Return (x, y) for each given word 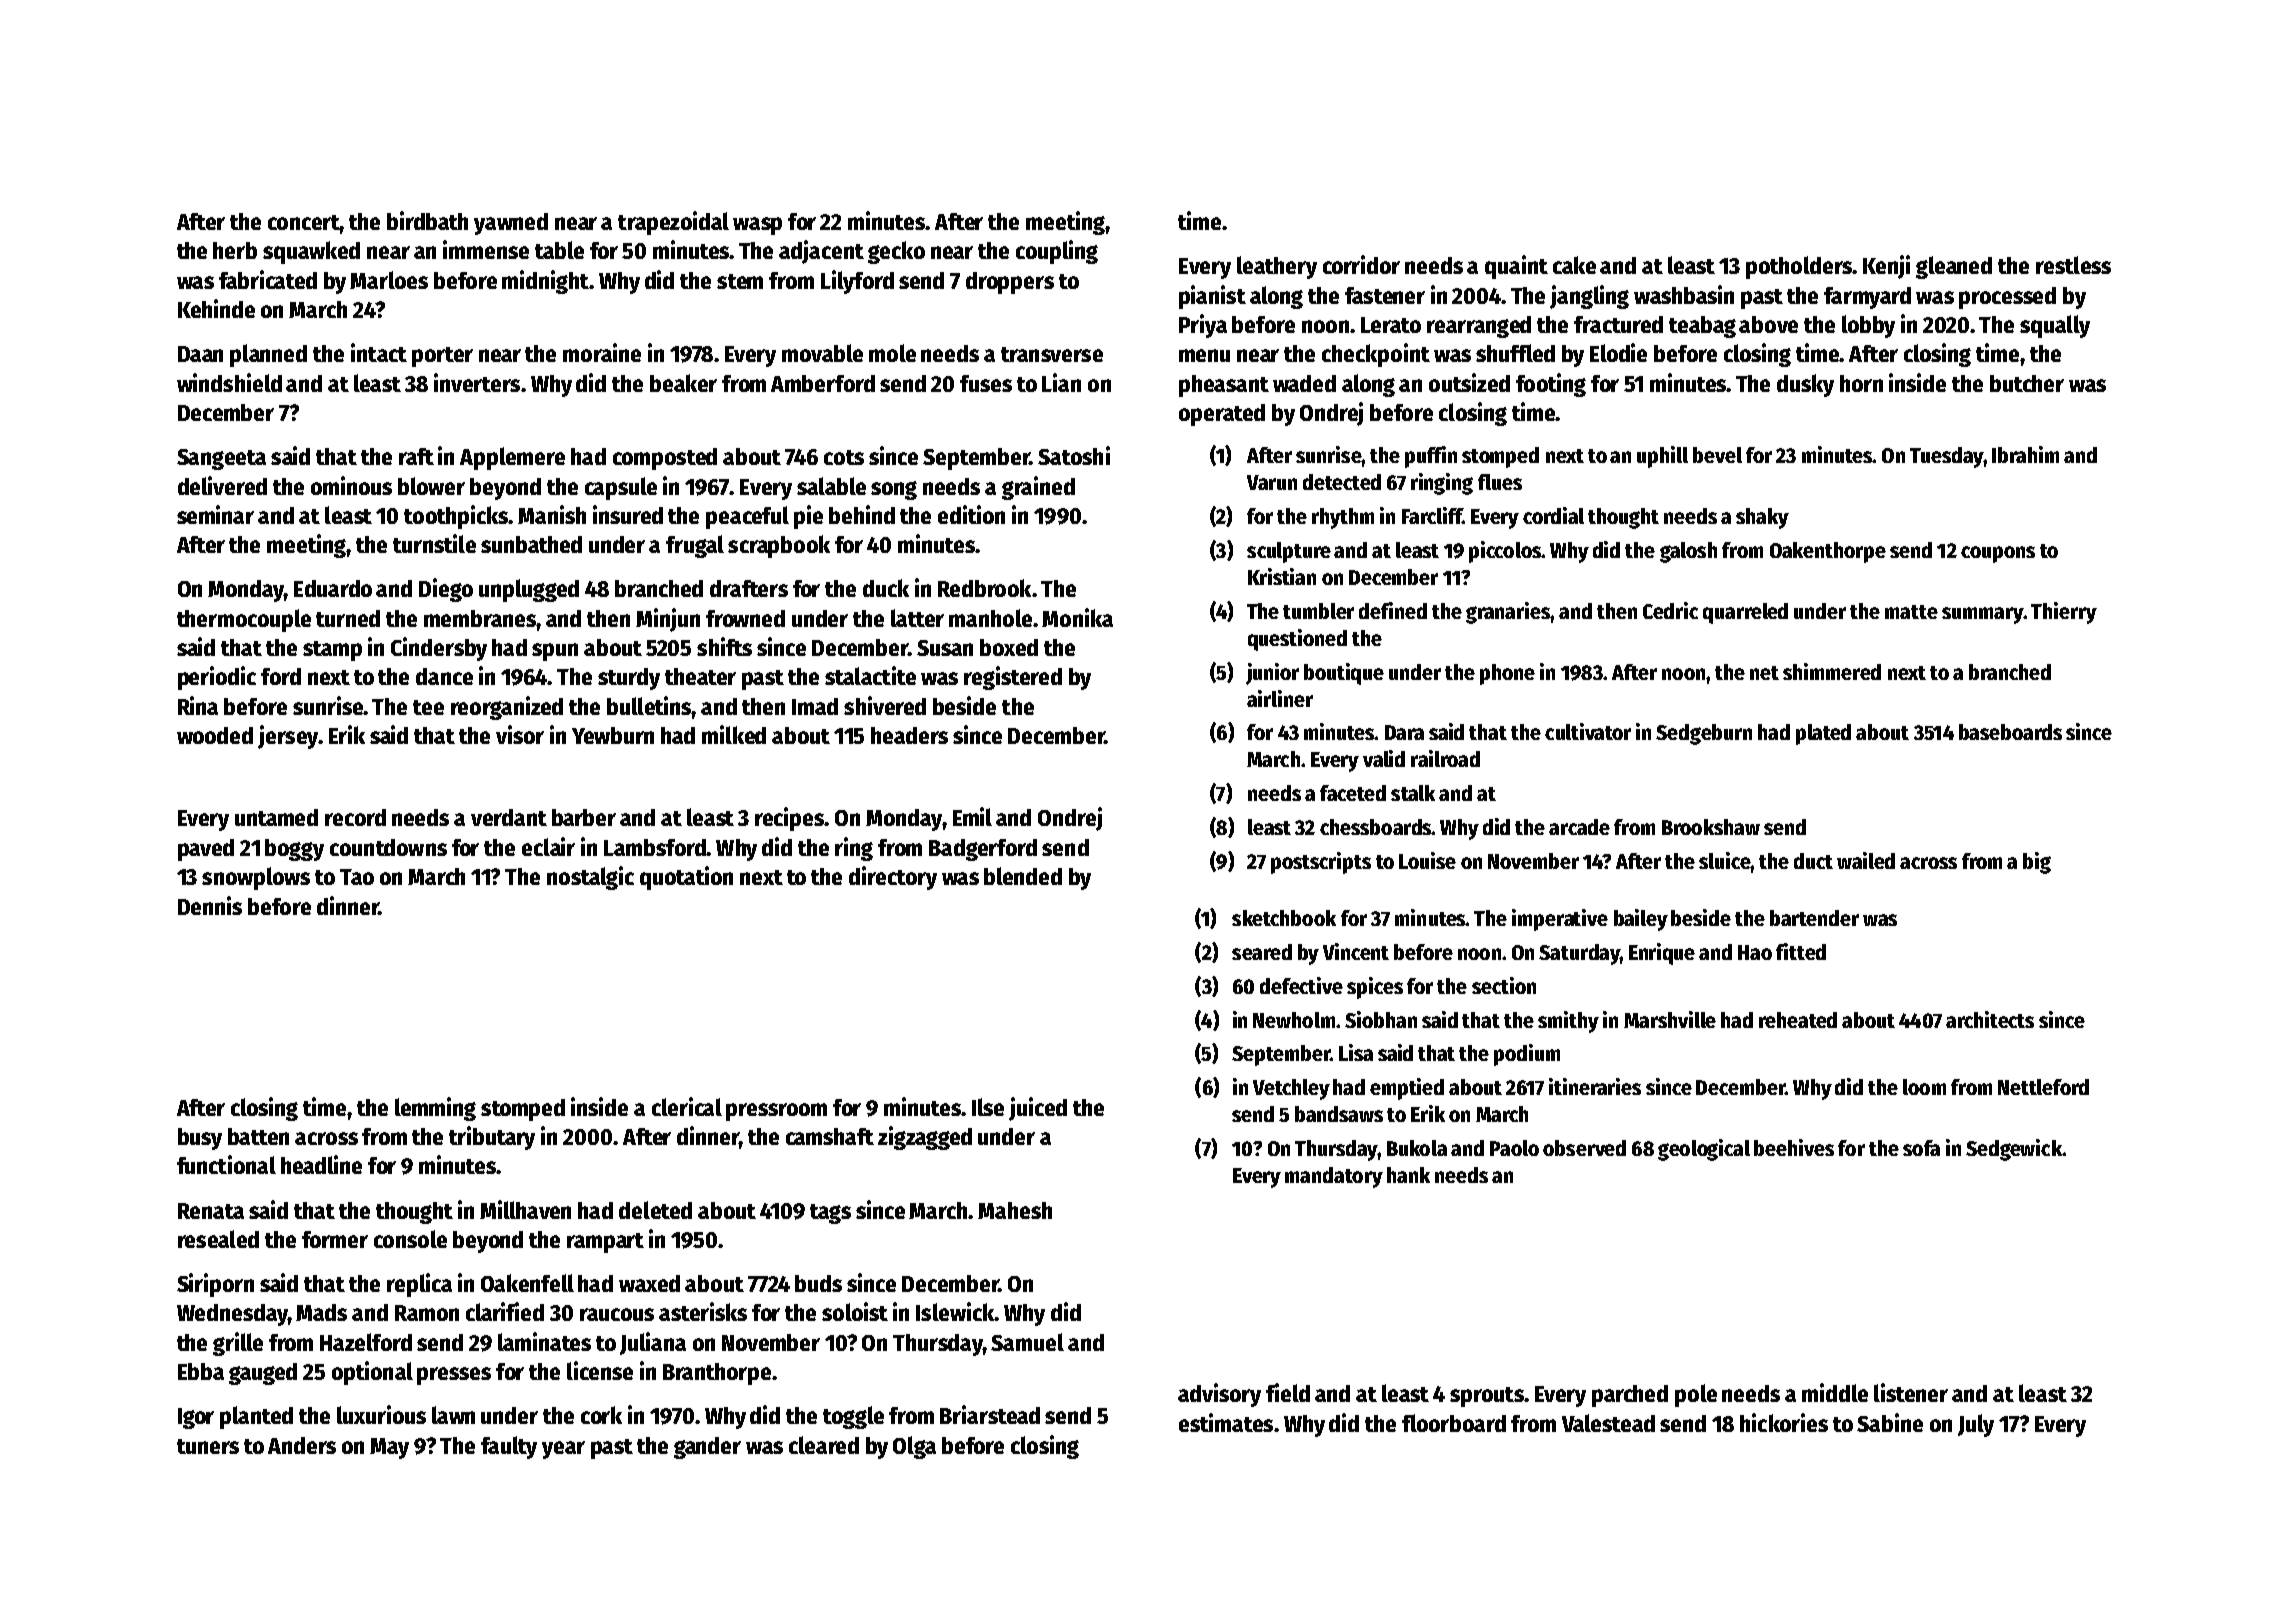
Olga (914, 1447)
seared (1262, 952)
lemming (435, 1109)
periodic (217, 678)
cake (1574, 265)
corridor (1361, 264)
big (2037, 863)
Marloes (389, 280)
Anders (302, 1445)
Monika (1077, 617)
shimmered (1832, 671)
